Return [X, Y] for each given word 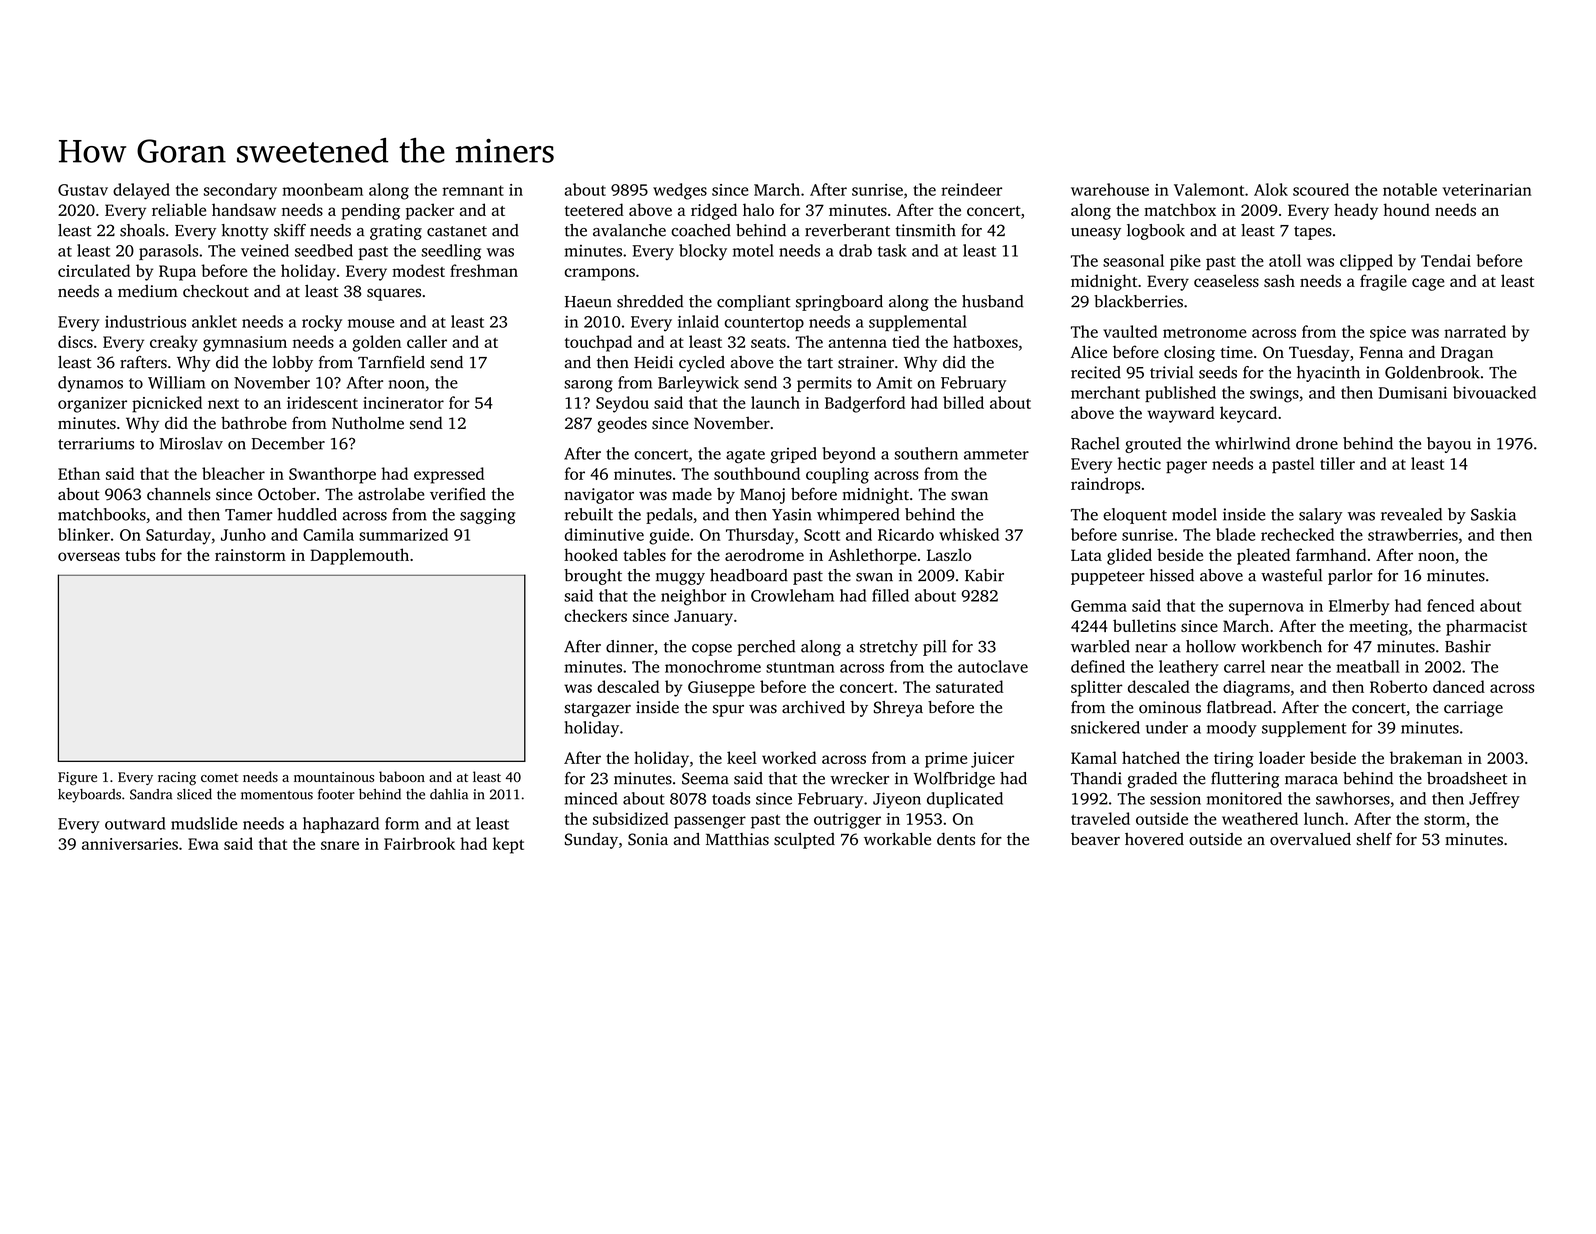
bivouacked [1494, 392]
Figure [77, 778]
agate [745, 456]
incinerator [403, 403]
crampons [600, 274]
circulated [94, 270]
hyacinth [1328, 374]
